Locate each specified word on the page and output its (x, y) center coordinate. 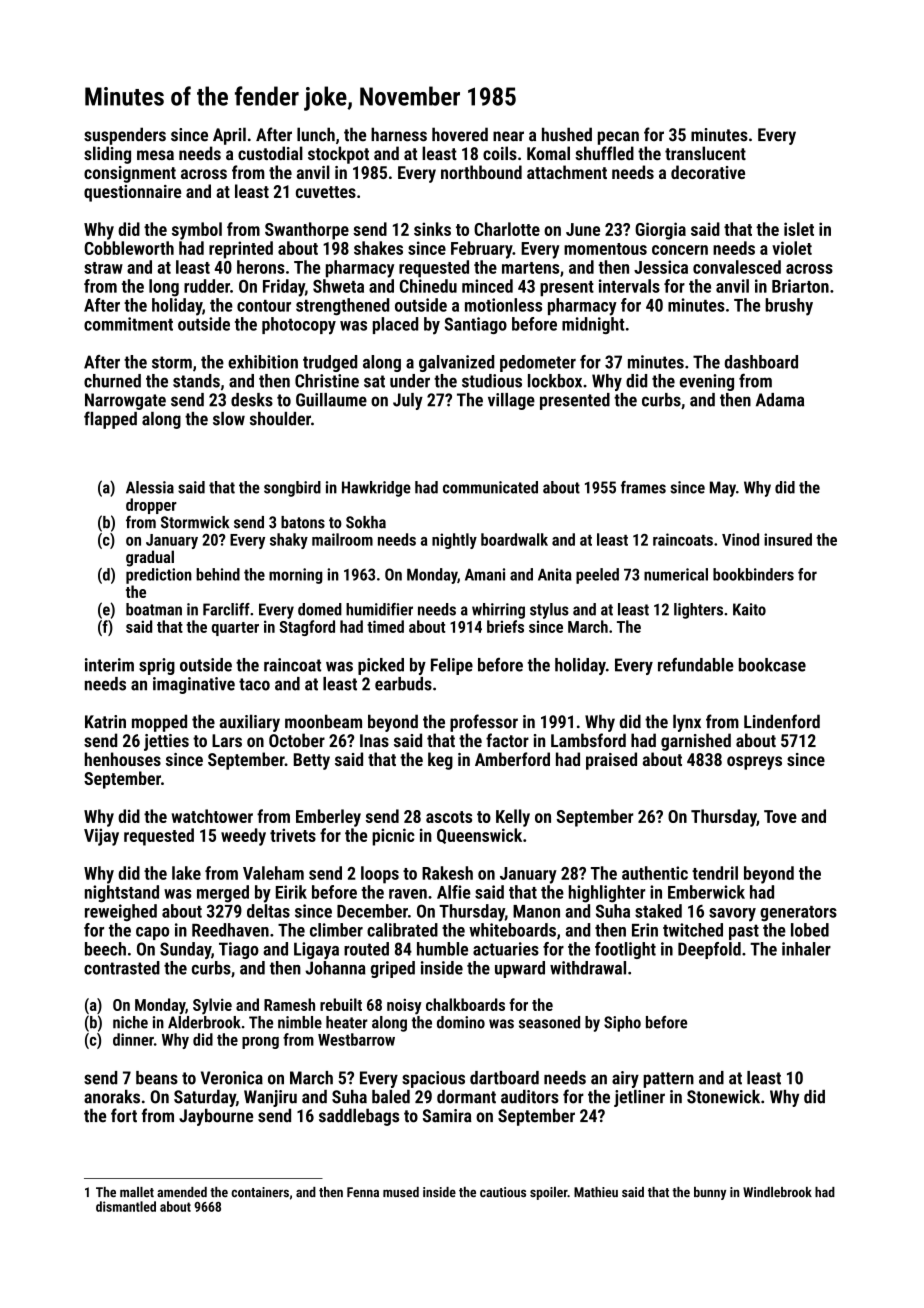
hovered (460, 134)
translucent (705, 153)
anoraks (112, 1097)
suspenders (125, 136)
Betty (312, 761)
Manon (536, 911)
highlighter (607, 894)
